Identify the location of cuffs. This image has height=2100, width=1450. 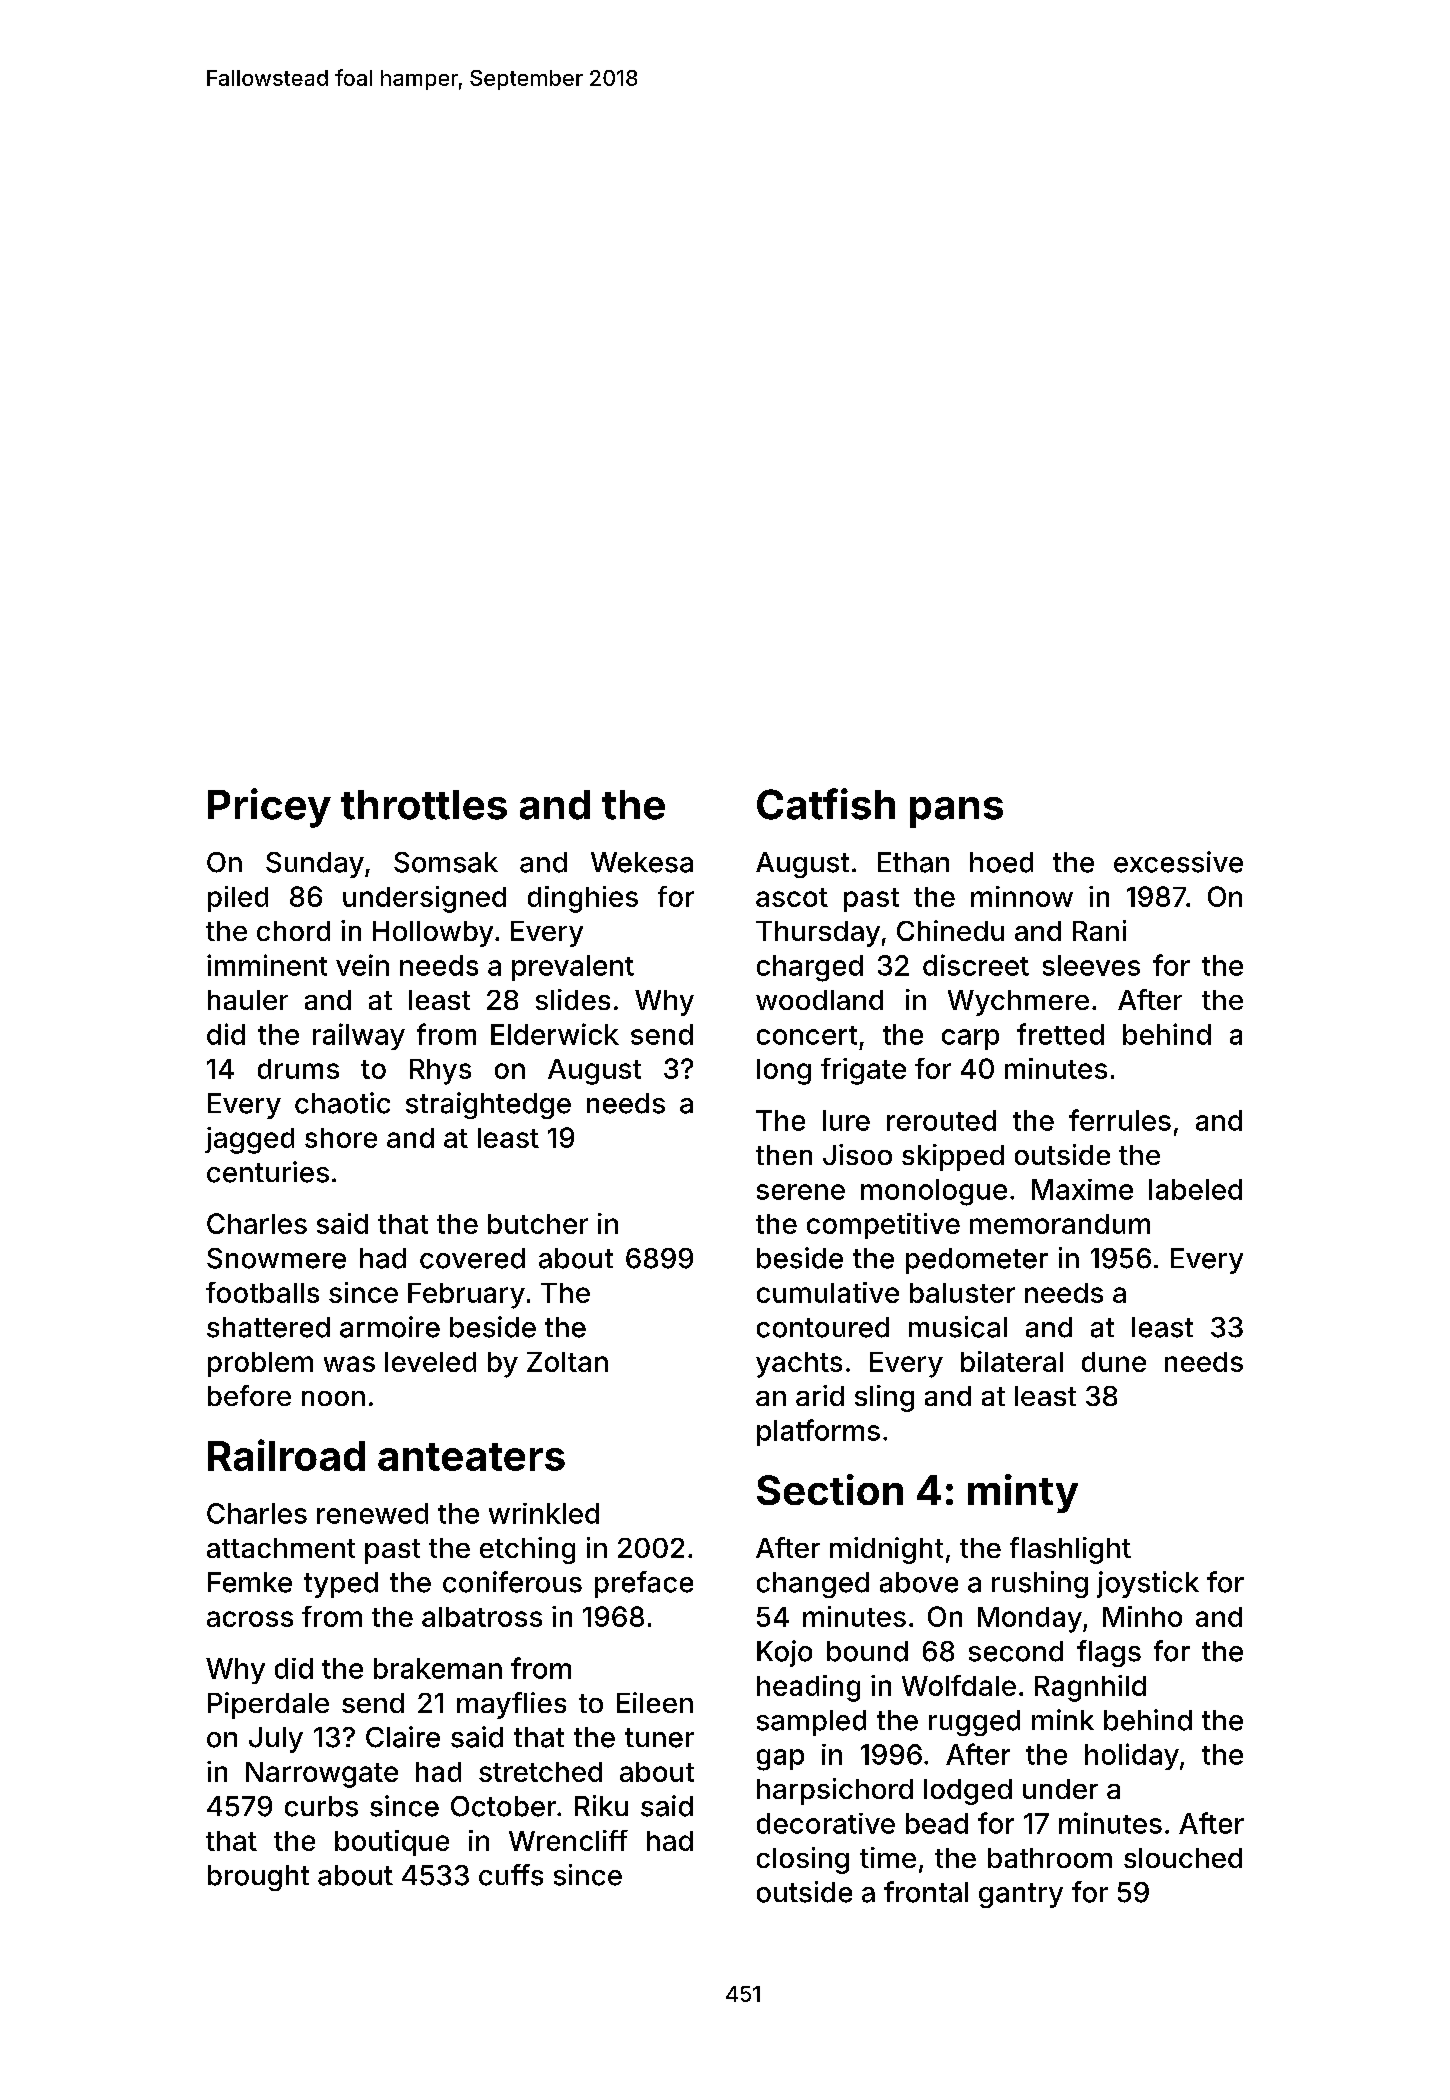
(511, 1875).
